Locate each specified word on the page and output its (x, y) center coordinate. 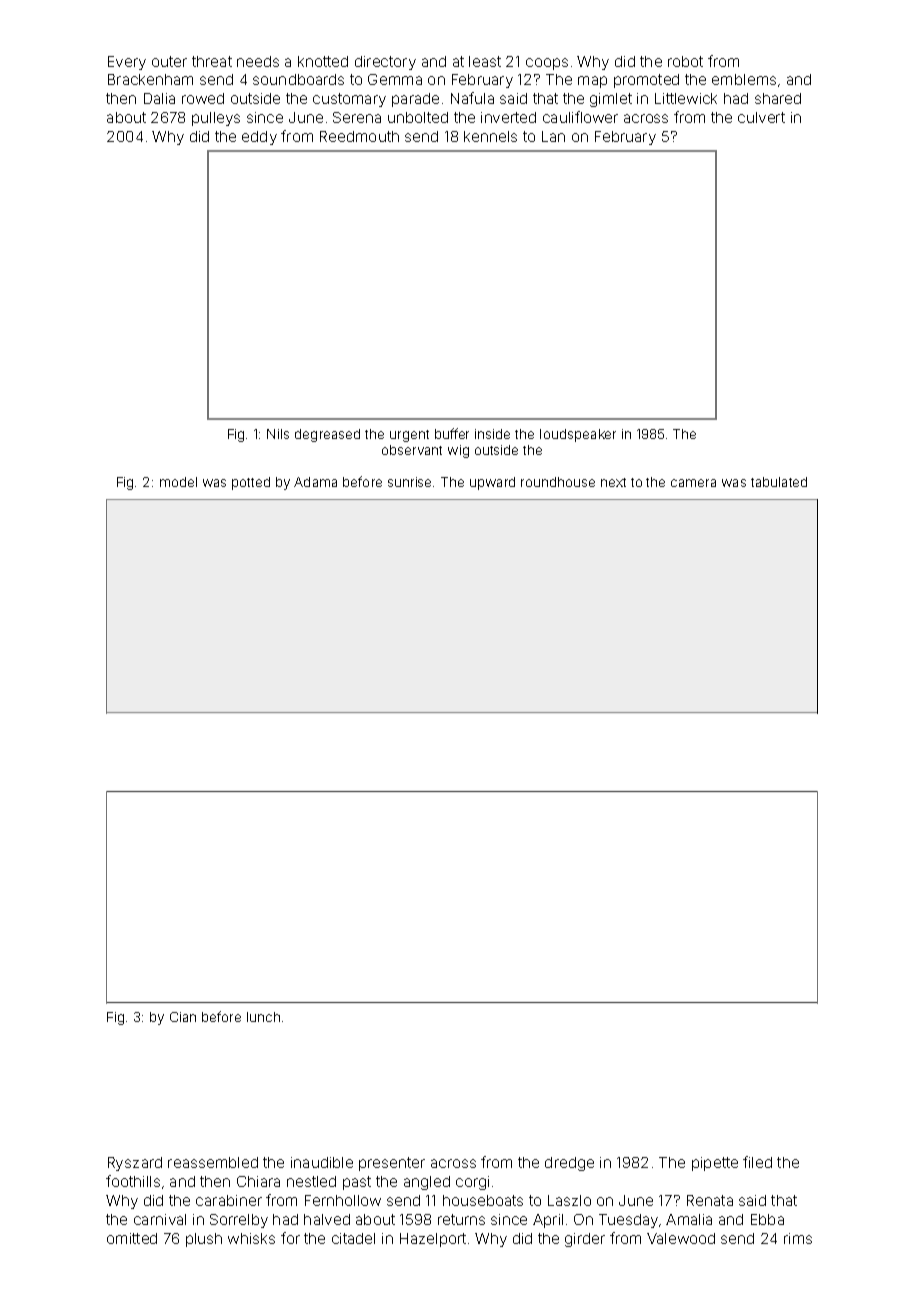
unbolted (418, 117)
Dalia (159, 98)
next (613, 482)
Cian (183, 1017)
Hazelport (433, 1240)
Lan (553, 136)
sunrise (409, 482)
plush (204, 1240)
